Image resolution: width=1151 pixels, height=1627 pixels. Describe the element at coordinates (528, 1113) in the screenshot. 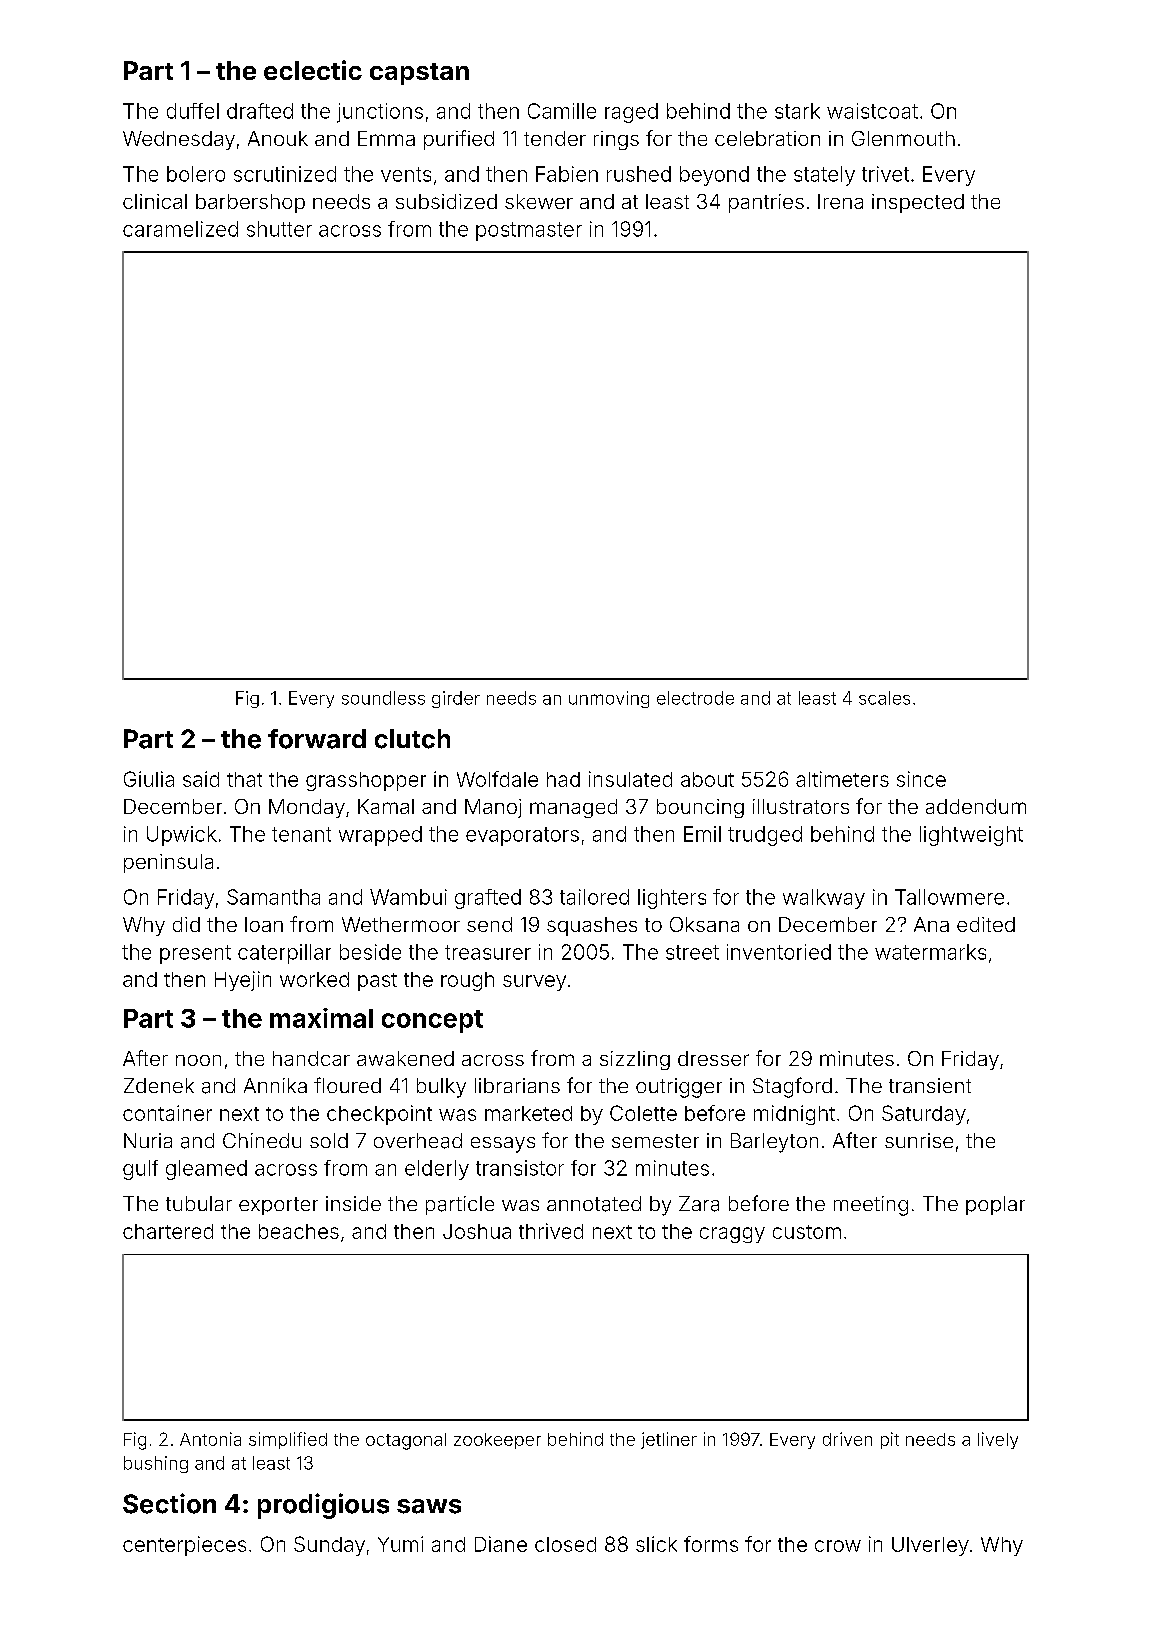

I see `marketed` at that location.
